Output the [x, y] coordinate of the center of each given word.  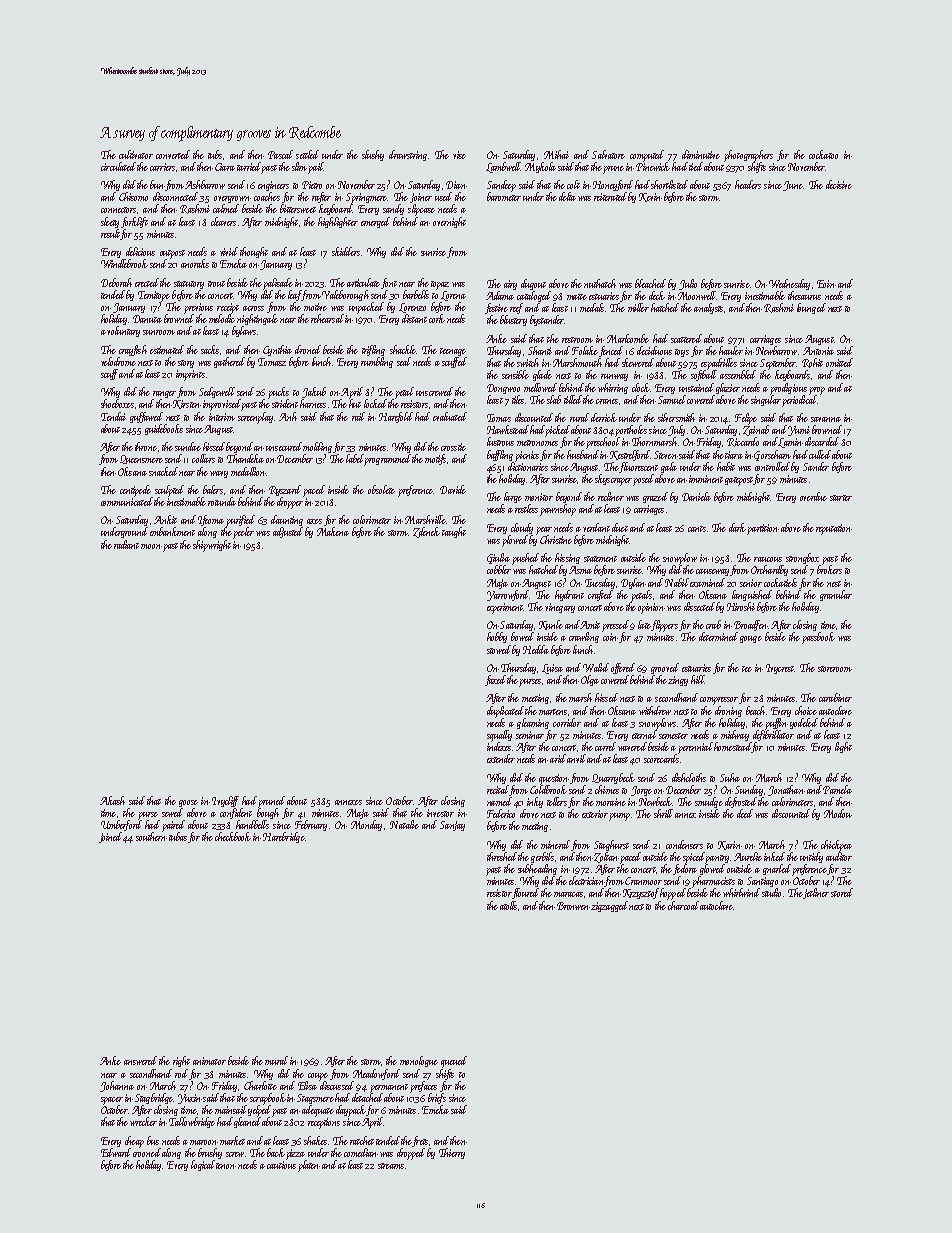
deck [657, 295]
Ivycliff [225, 801]
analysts [708, 308]
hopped [673, 894]
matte [577, 297]
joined [110, 837]
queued [454, 1062]
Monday [366, 825]
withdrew [655, 710]
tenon [226, 1166]
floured [525, 893]
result [111, 234]
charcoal [683, 905]
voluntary [123, 331]
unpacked [366, 308]
